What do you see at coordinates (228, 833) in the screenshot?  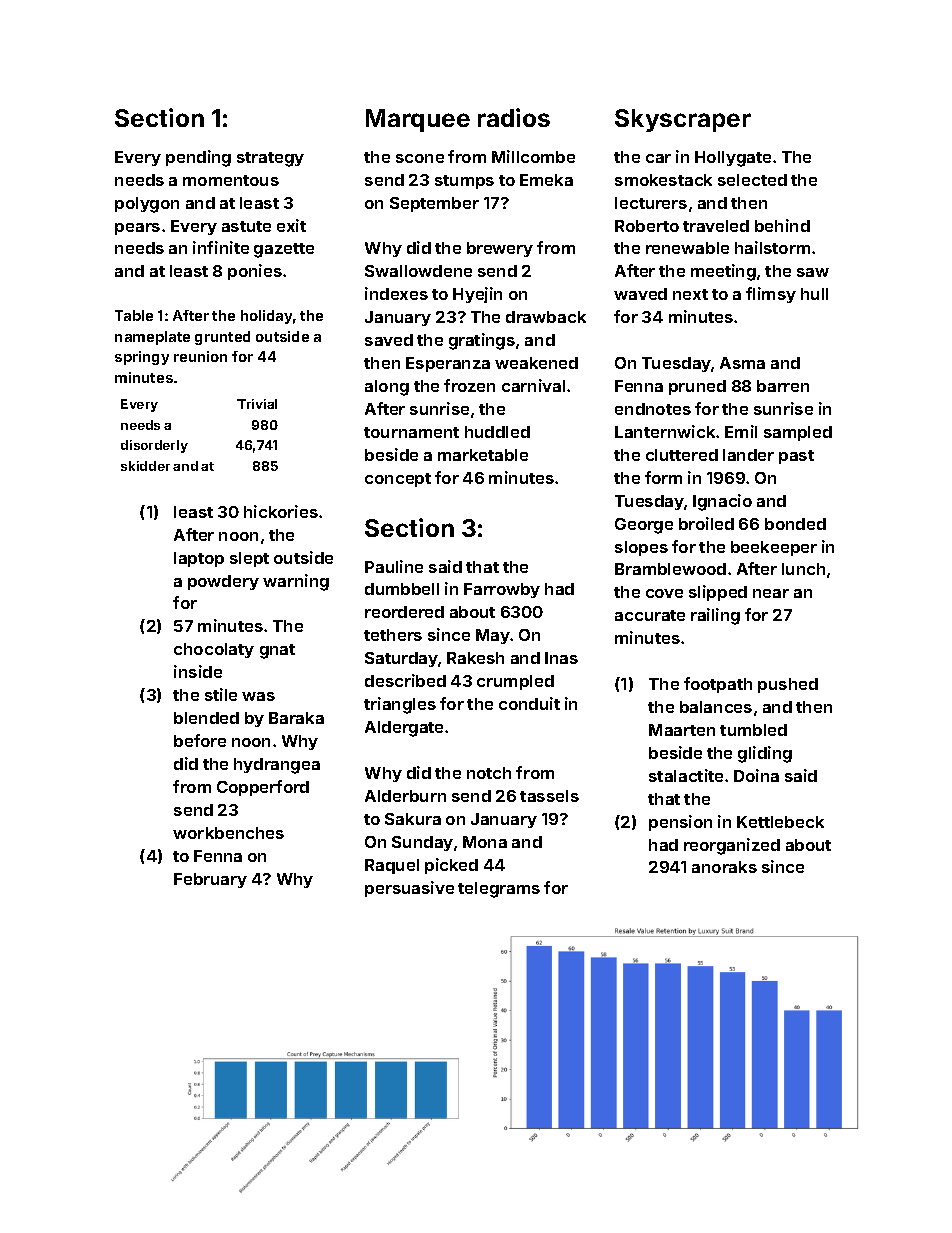 I see `workbenches` at bounding box center [228, 833].
